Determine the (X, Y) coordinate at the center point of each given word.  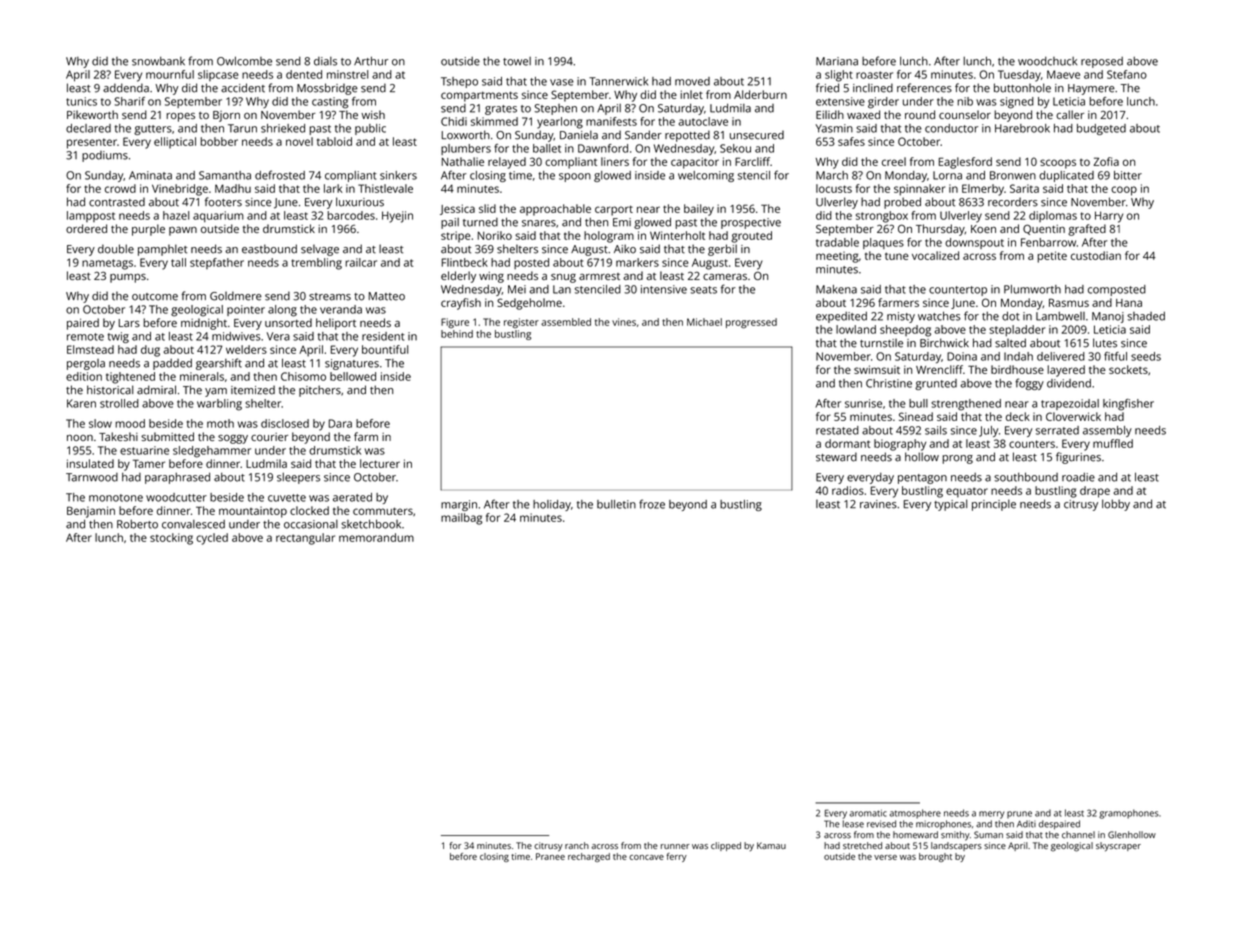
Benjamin (91, 512)
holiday (552, 505)
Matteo (386, 296)
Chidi (454, 121)
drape (1095, 492)
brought (935, 857)
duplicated (1066, 176)
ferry (677, 857)
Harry (1109, 217)
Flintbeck (465, 262)
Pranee (550, 856)
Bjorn (226, 116)
